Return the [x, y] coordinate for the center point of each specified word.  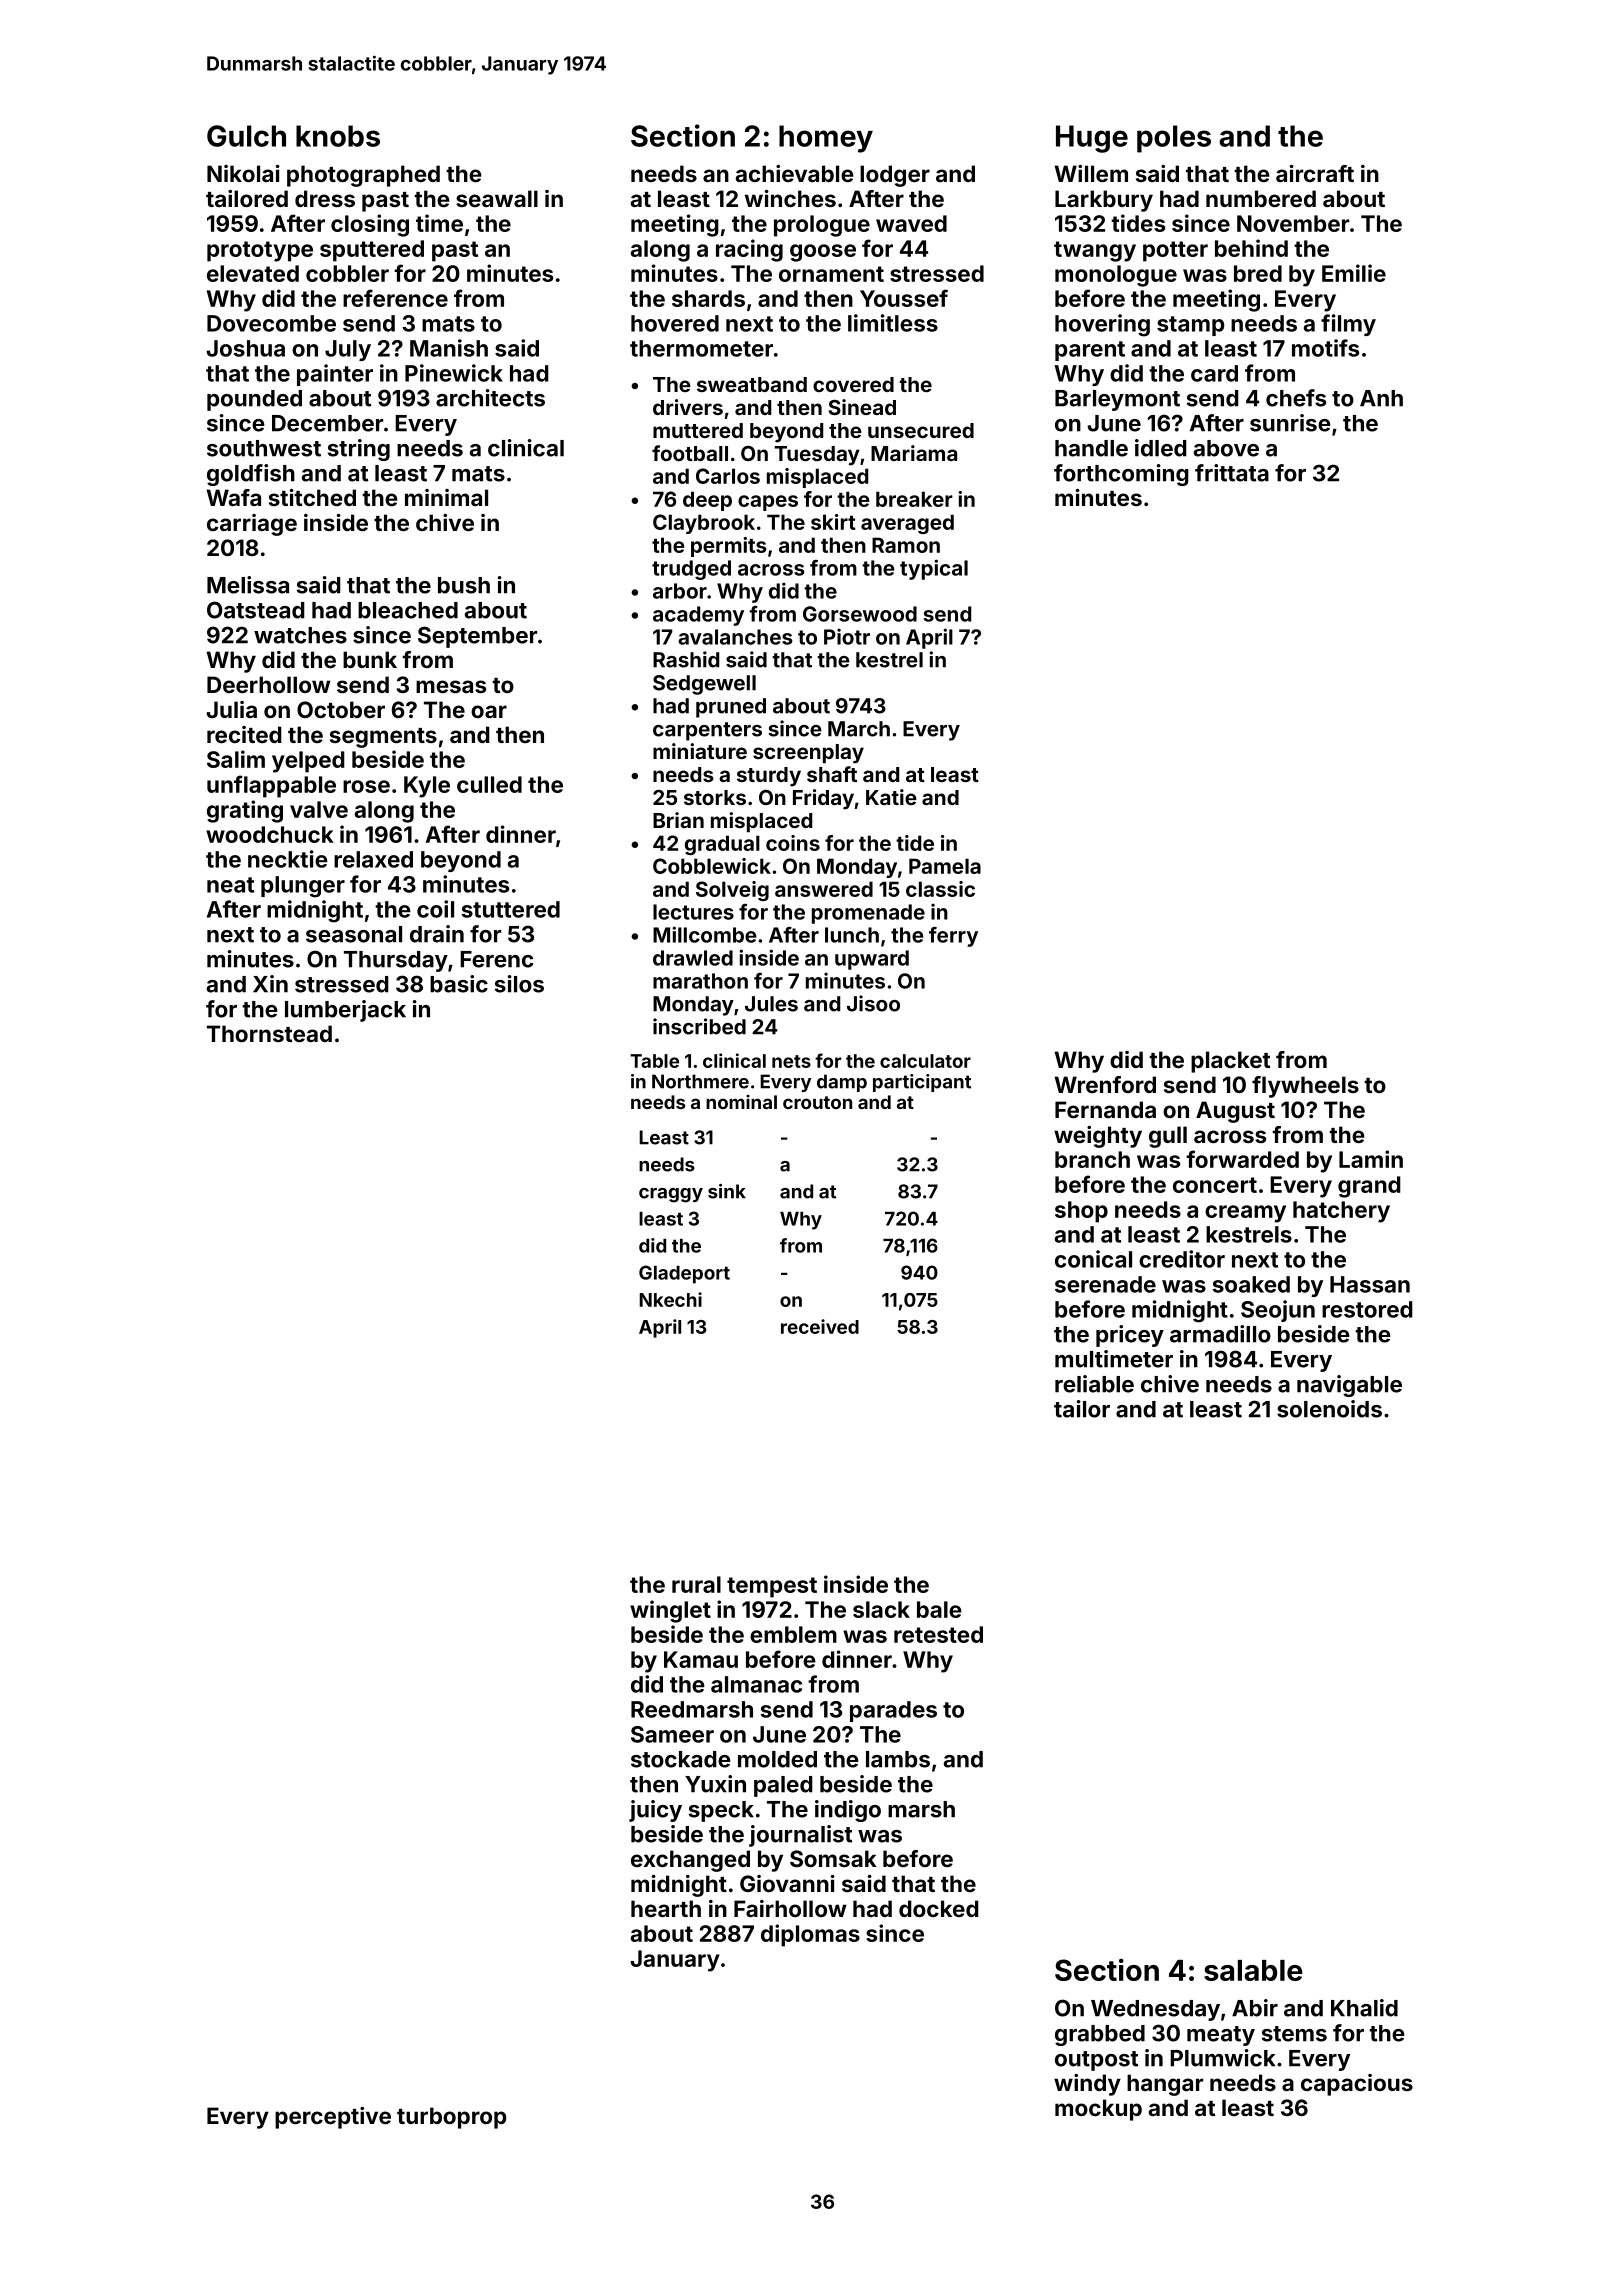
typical [934, 569]
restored [1367, 1309]
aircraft [1315, 173]
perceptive [333, 2118]
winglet [670, 1611]
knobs [338, 136]
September [477, 637]
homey [826, 139]
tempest [772, 1587]
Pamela [945, 866]
